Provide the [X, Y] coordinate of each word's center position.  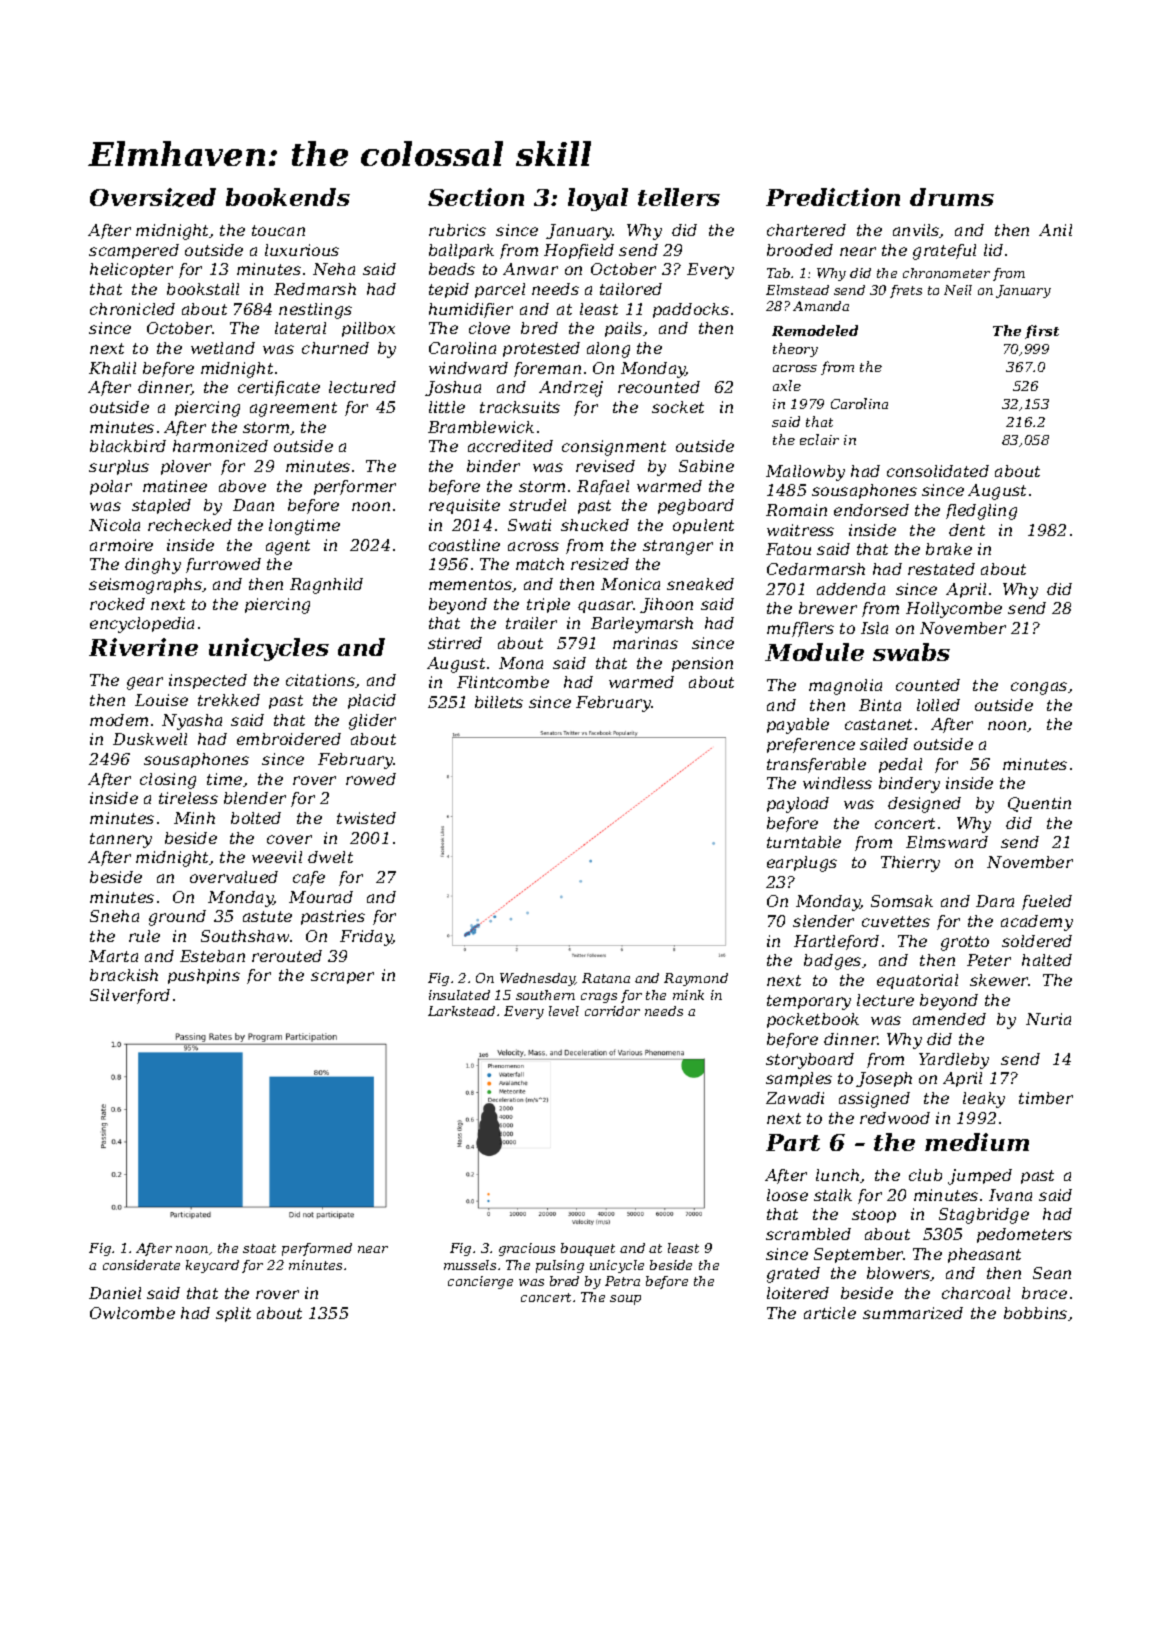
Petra [622, 1281]
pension [702, 664]
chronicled [132, 309]
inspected [208, 681]
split [233, 1314]
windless [837, 783]
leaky [984, 1100]
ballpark [461, 251]
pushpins [204, 976]
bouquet [588, 1249]
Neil [958, 290]
